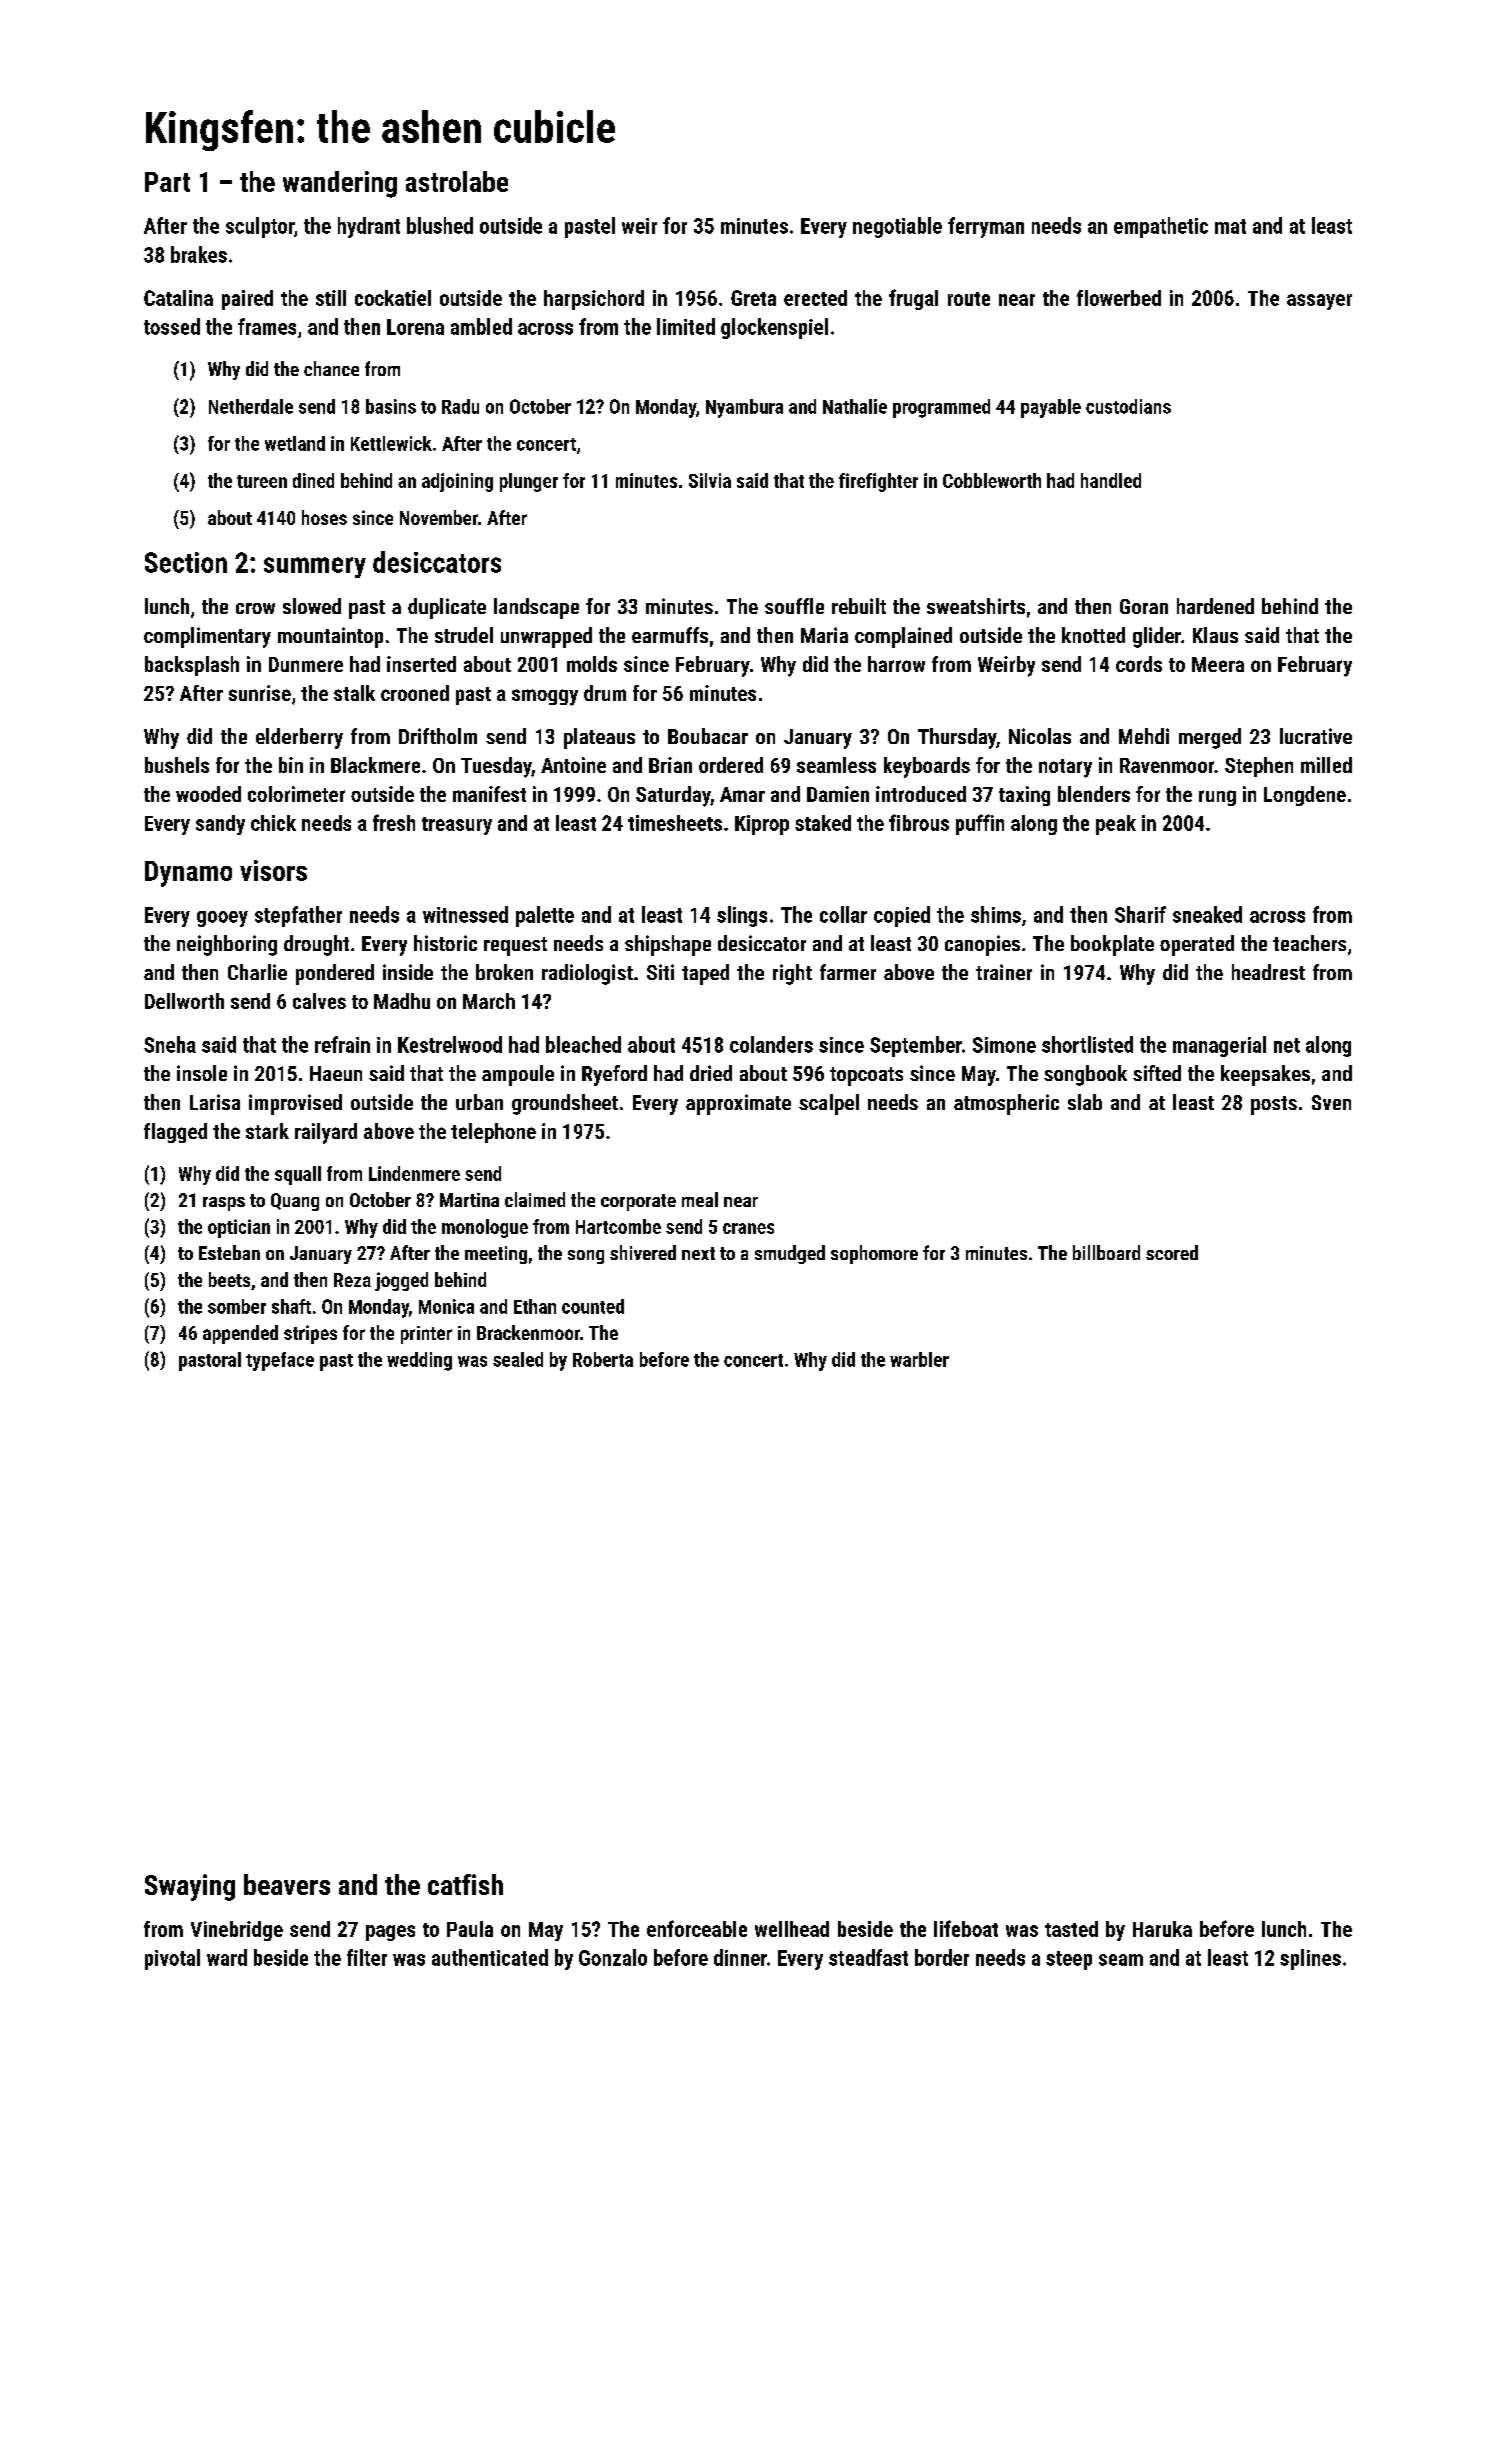 This image has width=1496, height=2464. I want to click on appended, so click(240, 1334).
